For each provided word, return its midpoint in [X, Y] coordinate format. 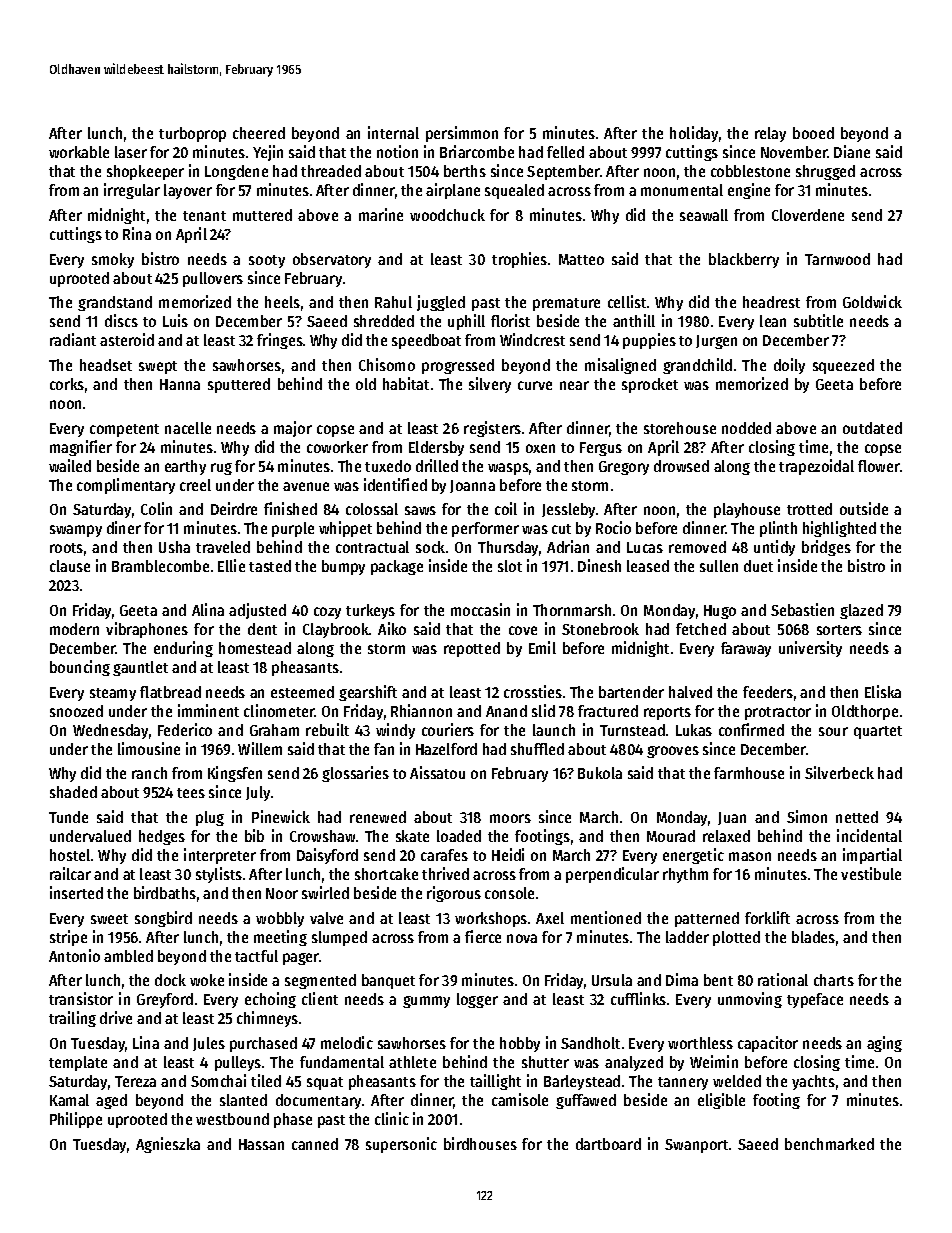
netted [857, 817]
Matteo [581, 259]
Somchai [218, 1080]
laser [131, 152]
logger [477, 1000]
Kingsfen [235, 774]
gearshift [368, 693]
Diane [852, 151]
